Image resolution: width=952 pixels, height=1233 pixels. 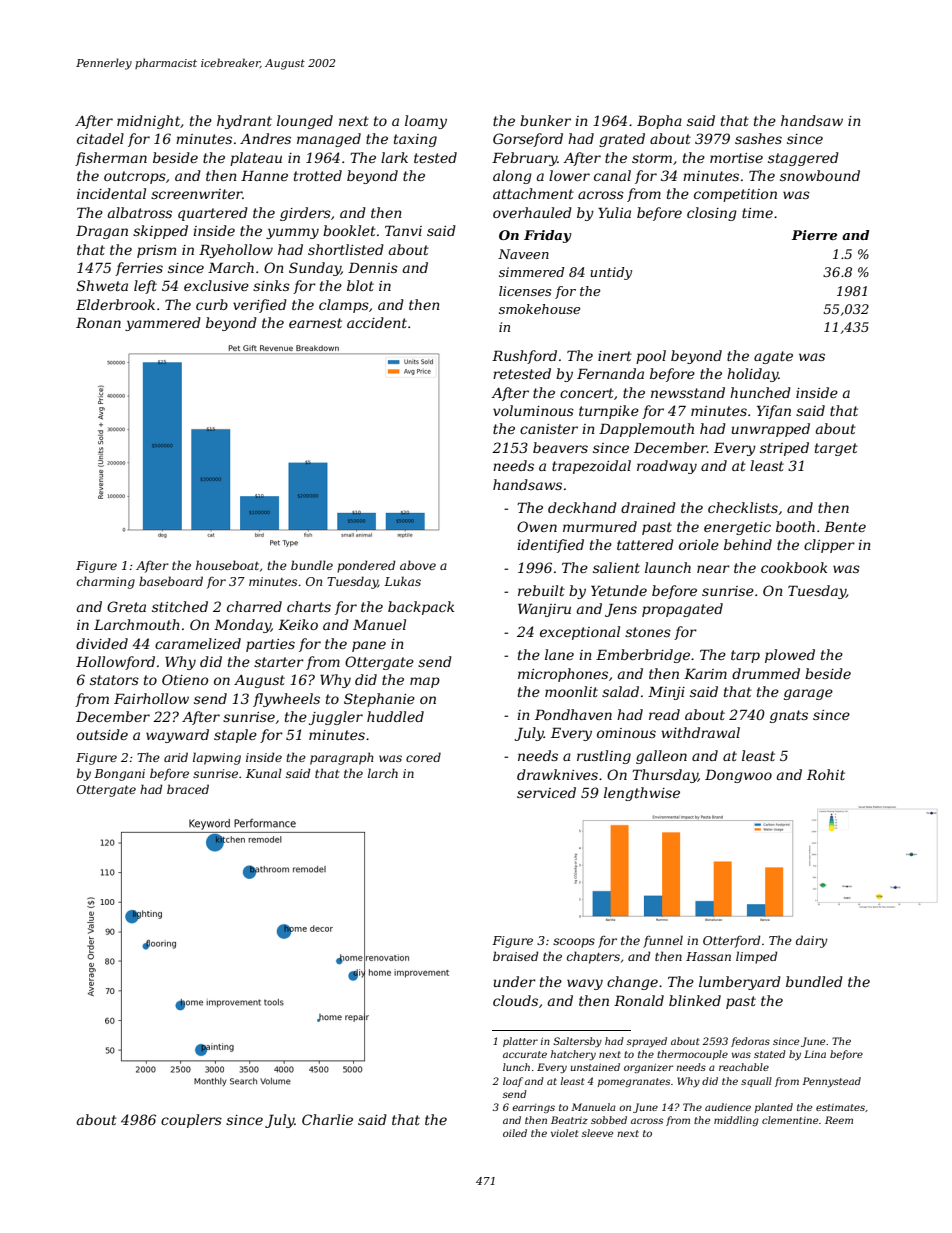 What do you see at coordinates (191, 1121) in the image?
I see `couplers` at bounding box center [191, 1121].
